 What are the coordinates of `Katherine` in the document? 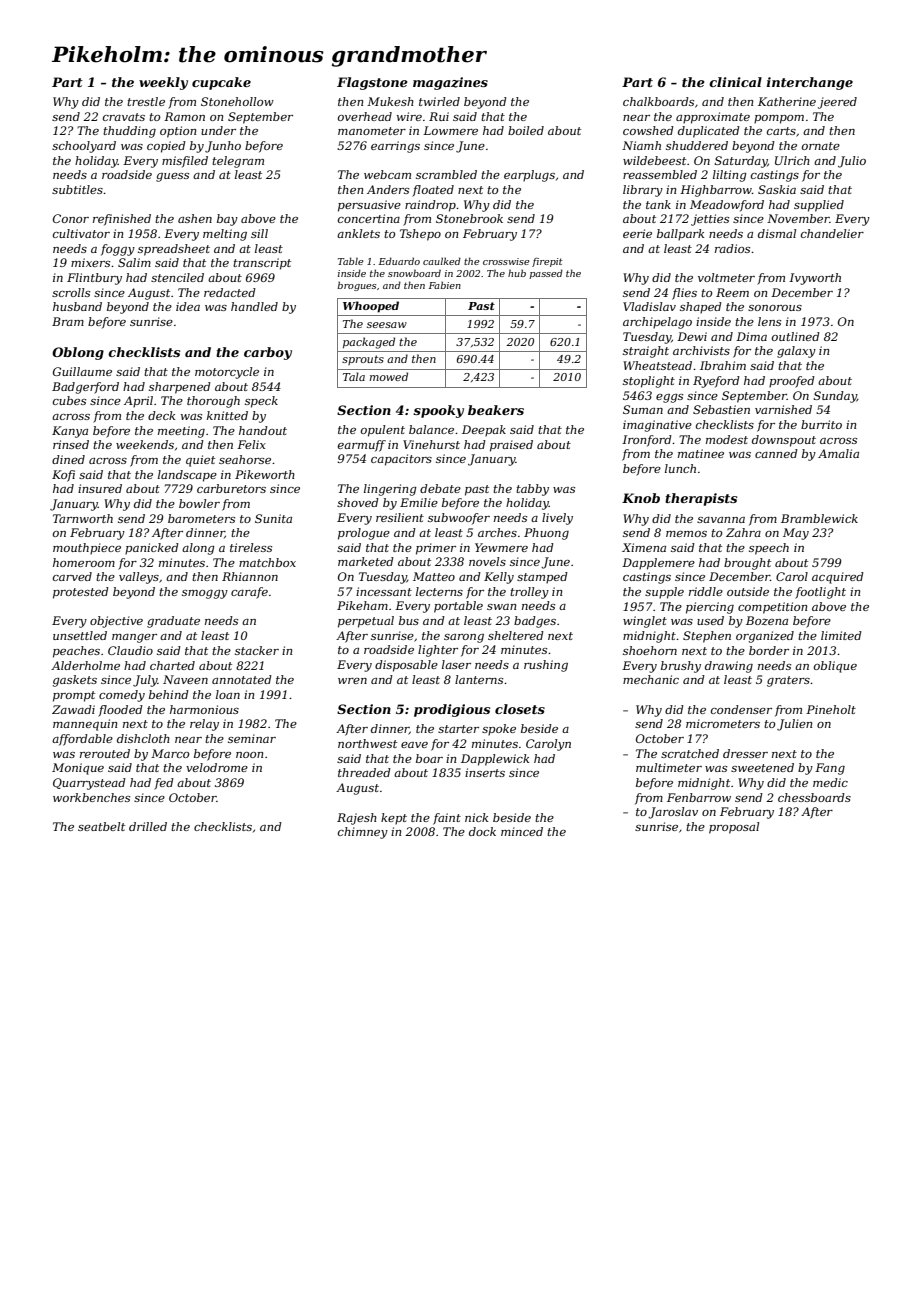 It's located at (787, 101).
